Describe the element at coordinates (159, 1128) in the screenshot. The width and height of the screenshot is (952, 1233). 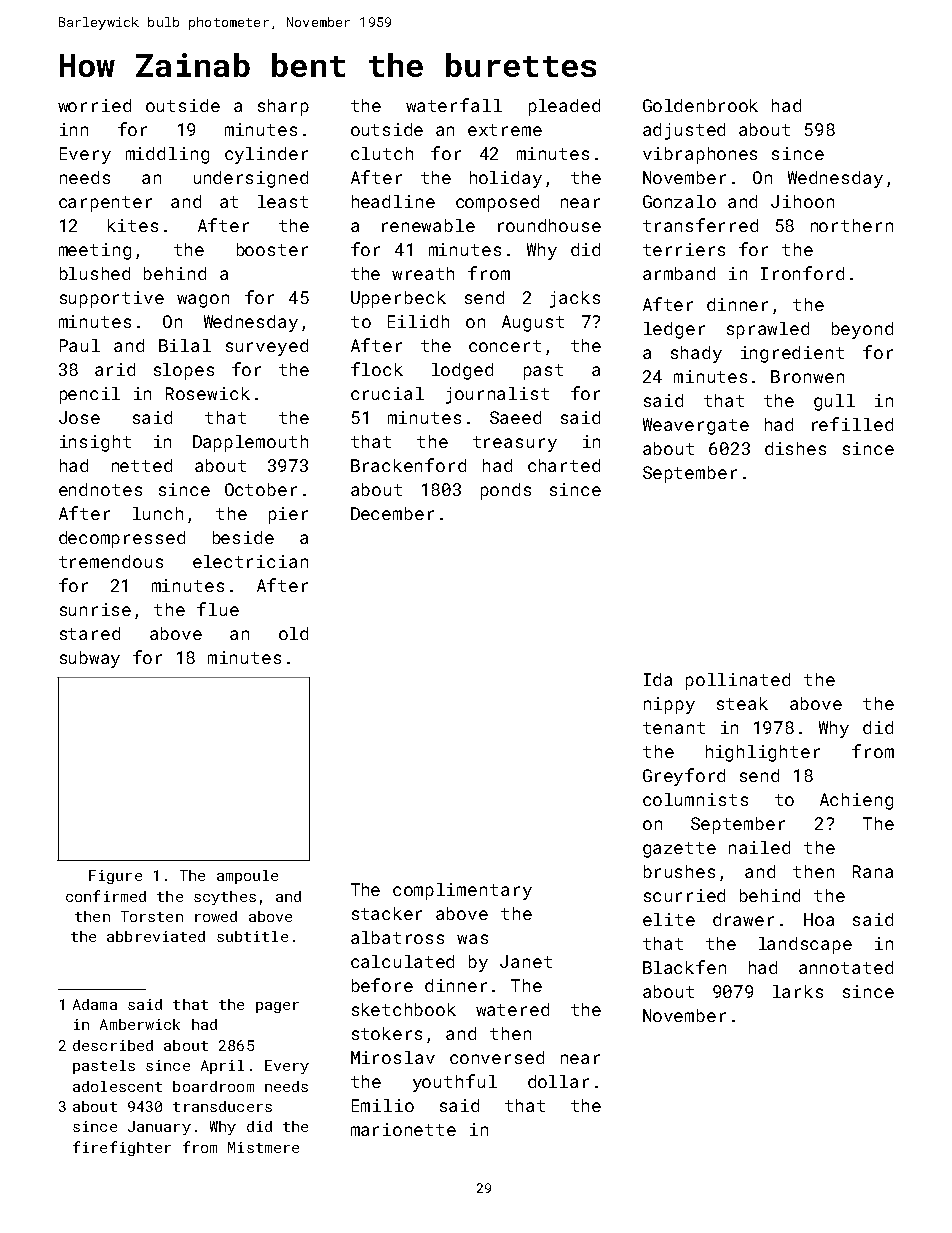
I see `January` at that location.
